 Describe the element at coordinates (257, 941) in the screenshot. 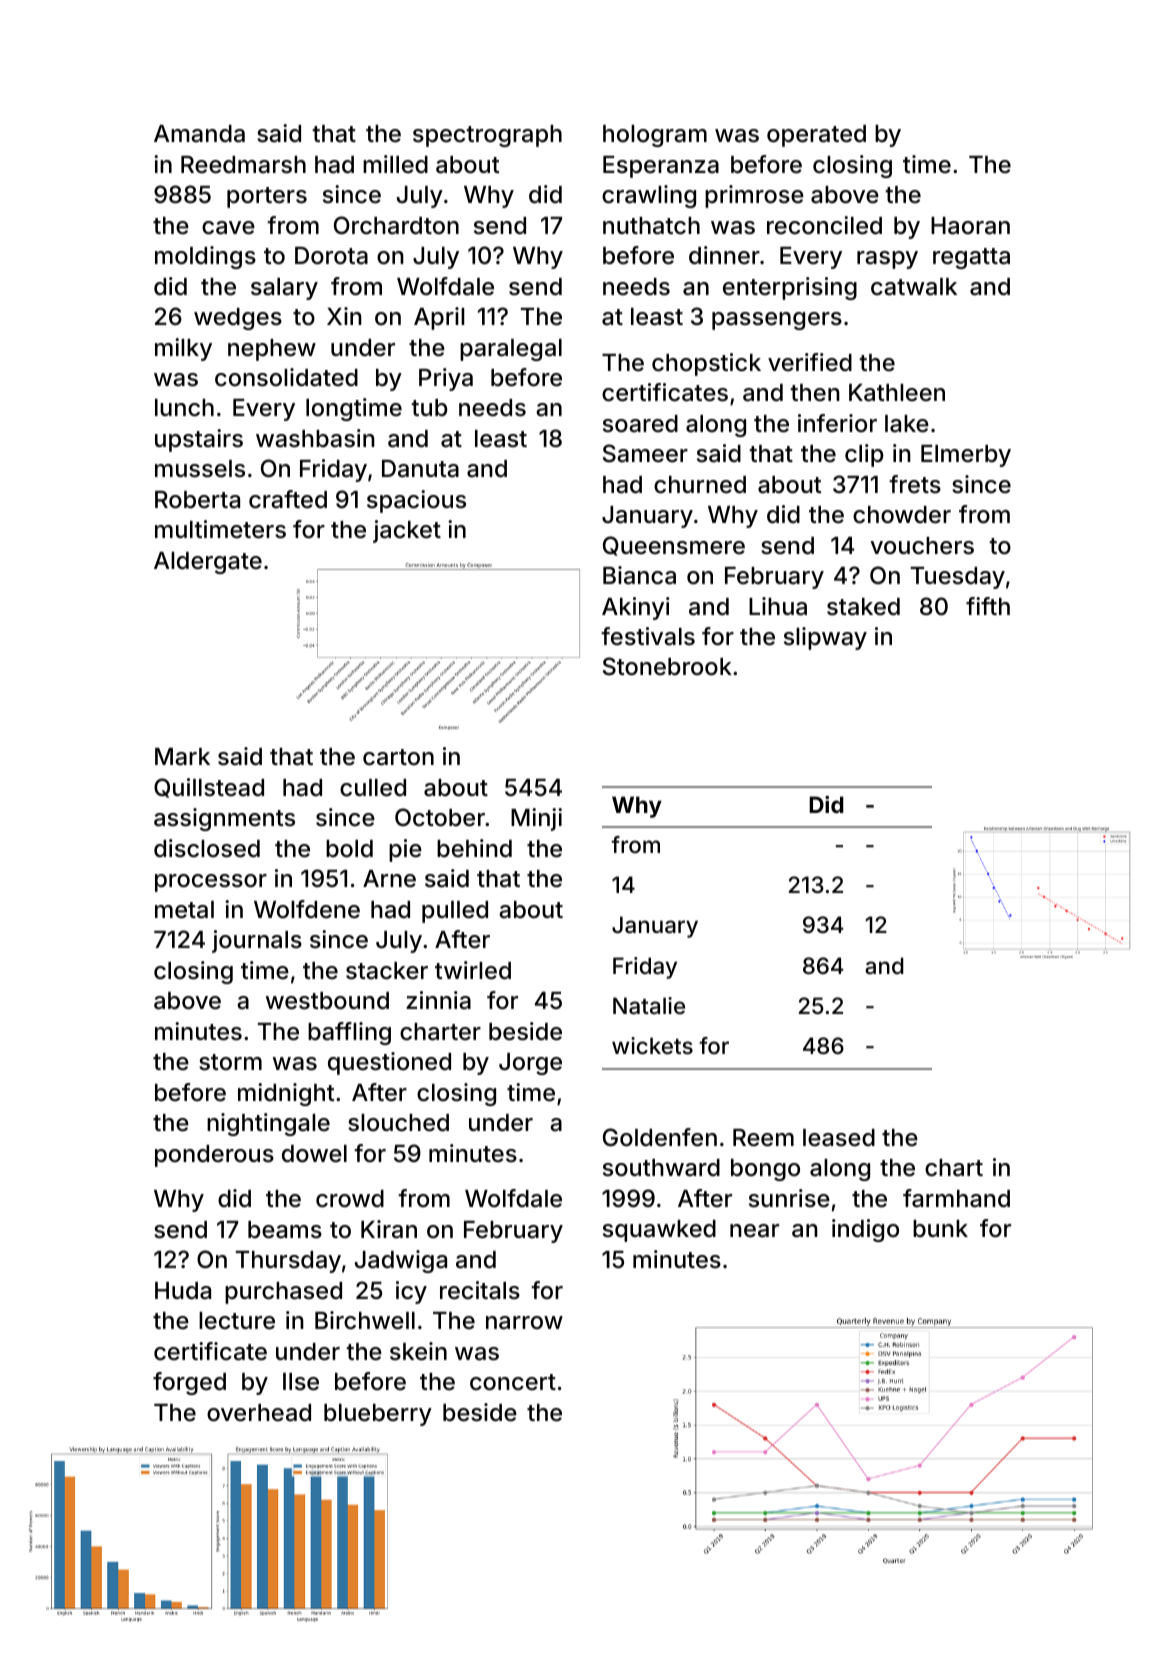

I see `journals` at that location.
